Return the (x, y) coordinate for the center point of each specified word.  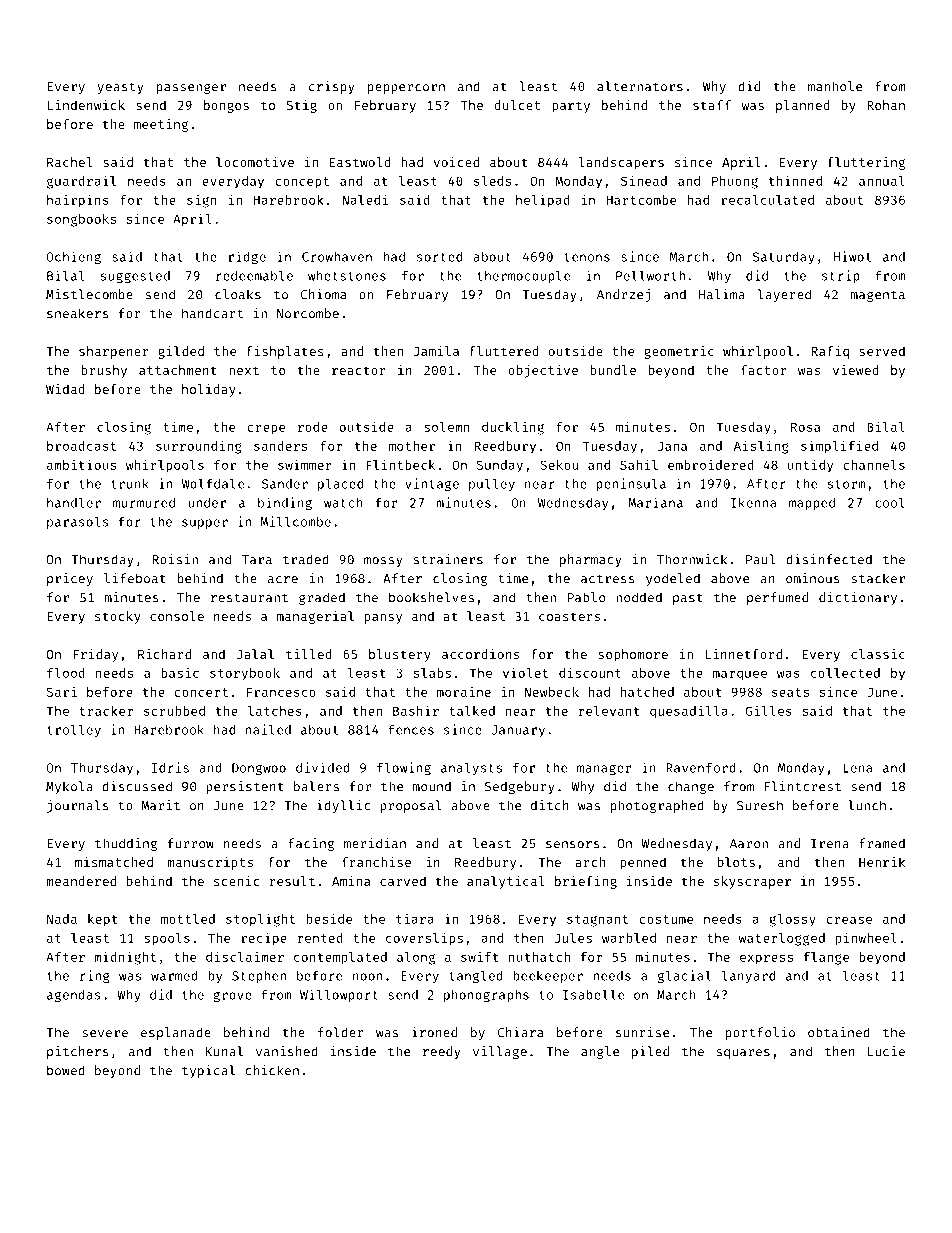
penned (643, 863)
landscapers (621, 163)
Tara (257, 560)
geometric (679, 352)
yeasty (121, 88)
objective (543, 371)
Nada (62, 919)
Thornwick (692, 559)
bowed (66, 1070)
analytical (506, 882)
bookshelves (431, 597)
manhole (835, 86)
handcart (212, 313)
